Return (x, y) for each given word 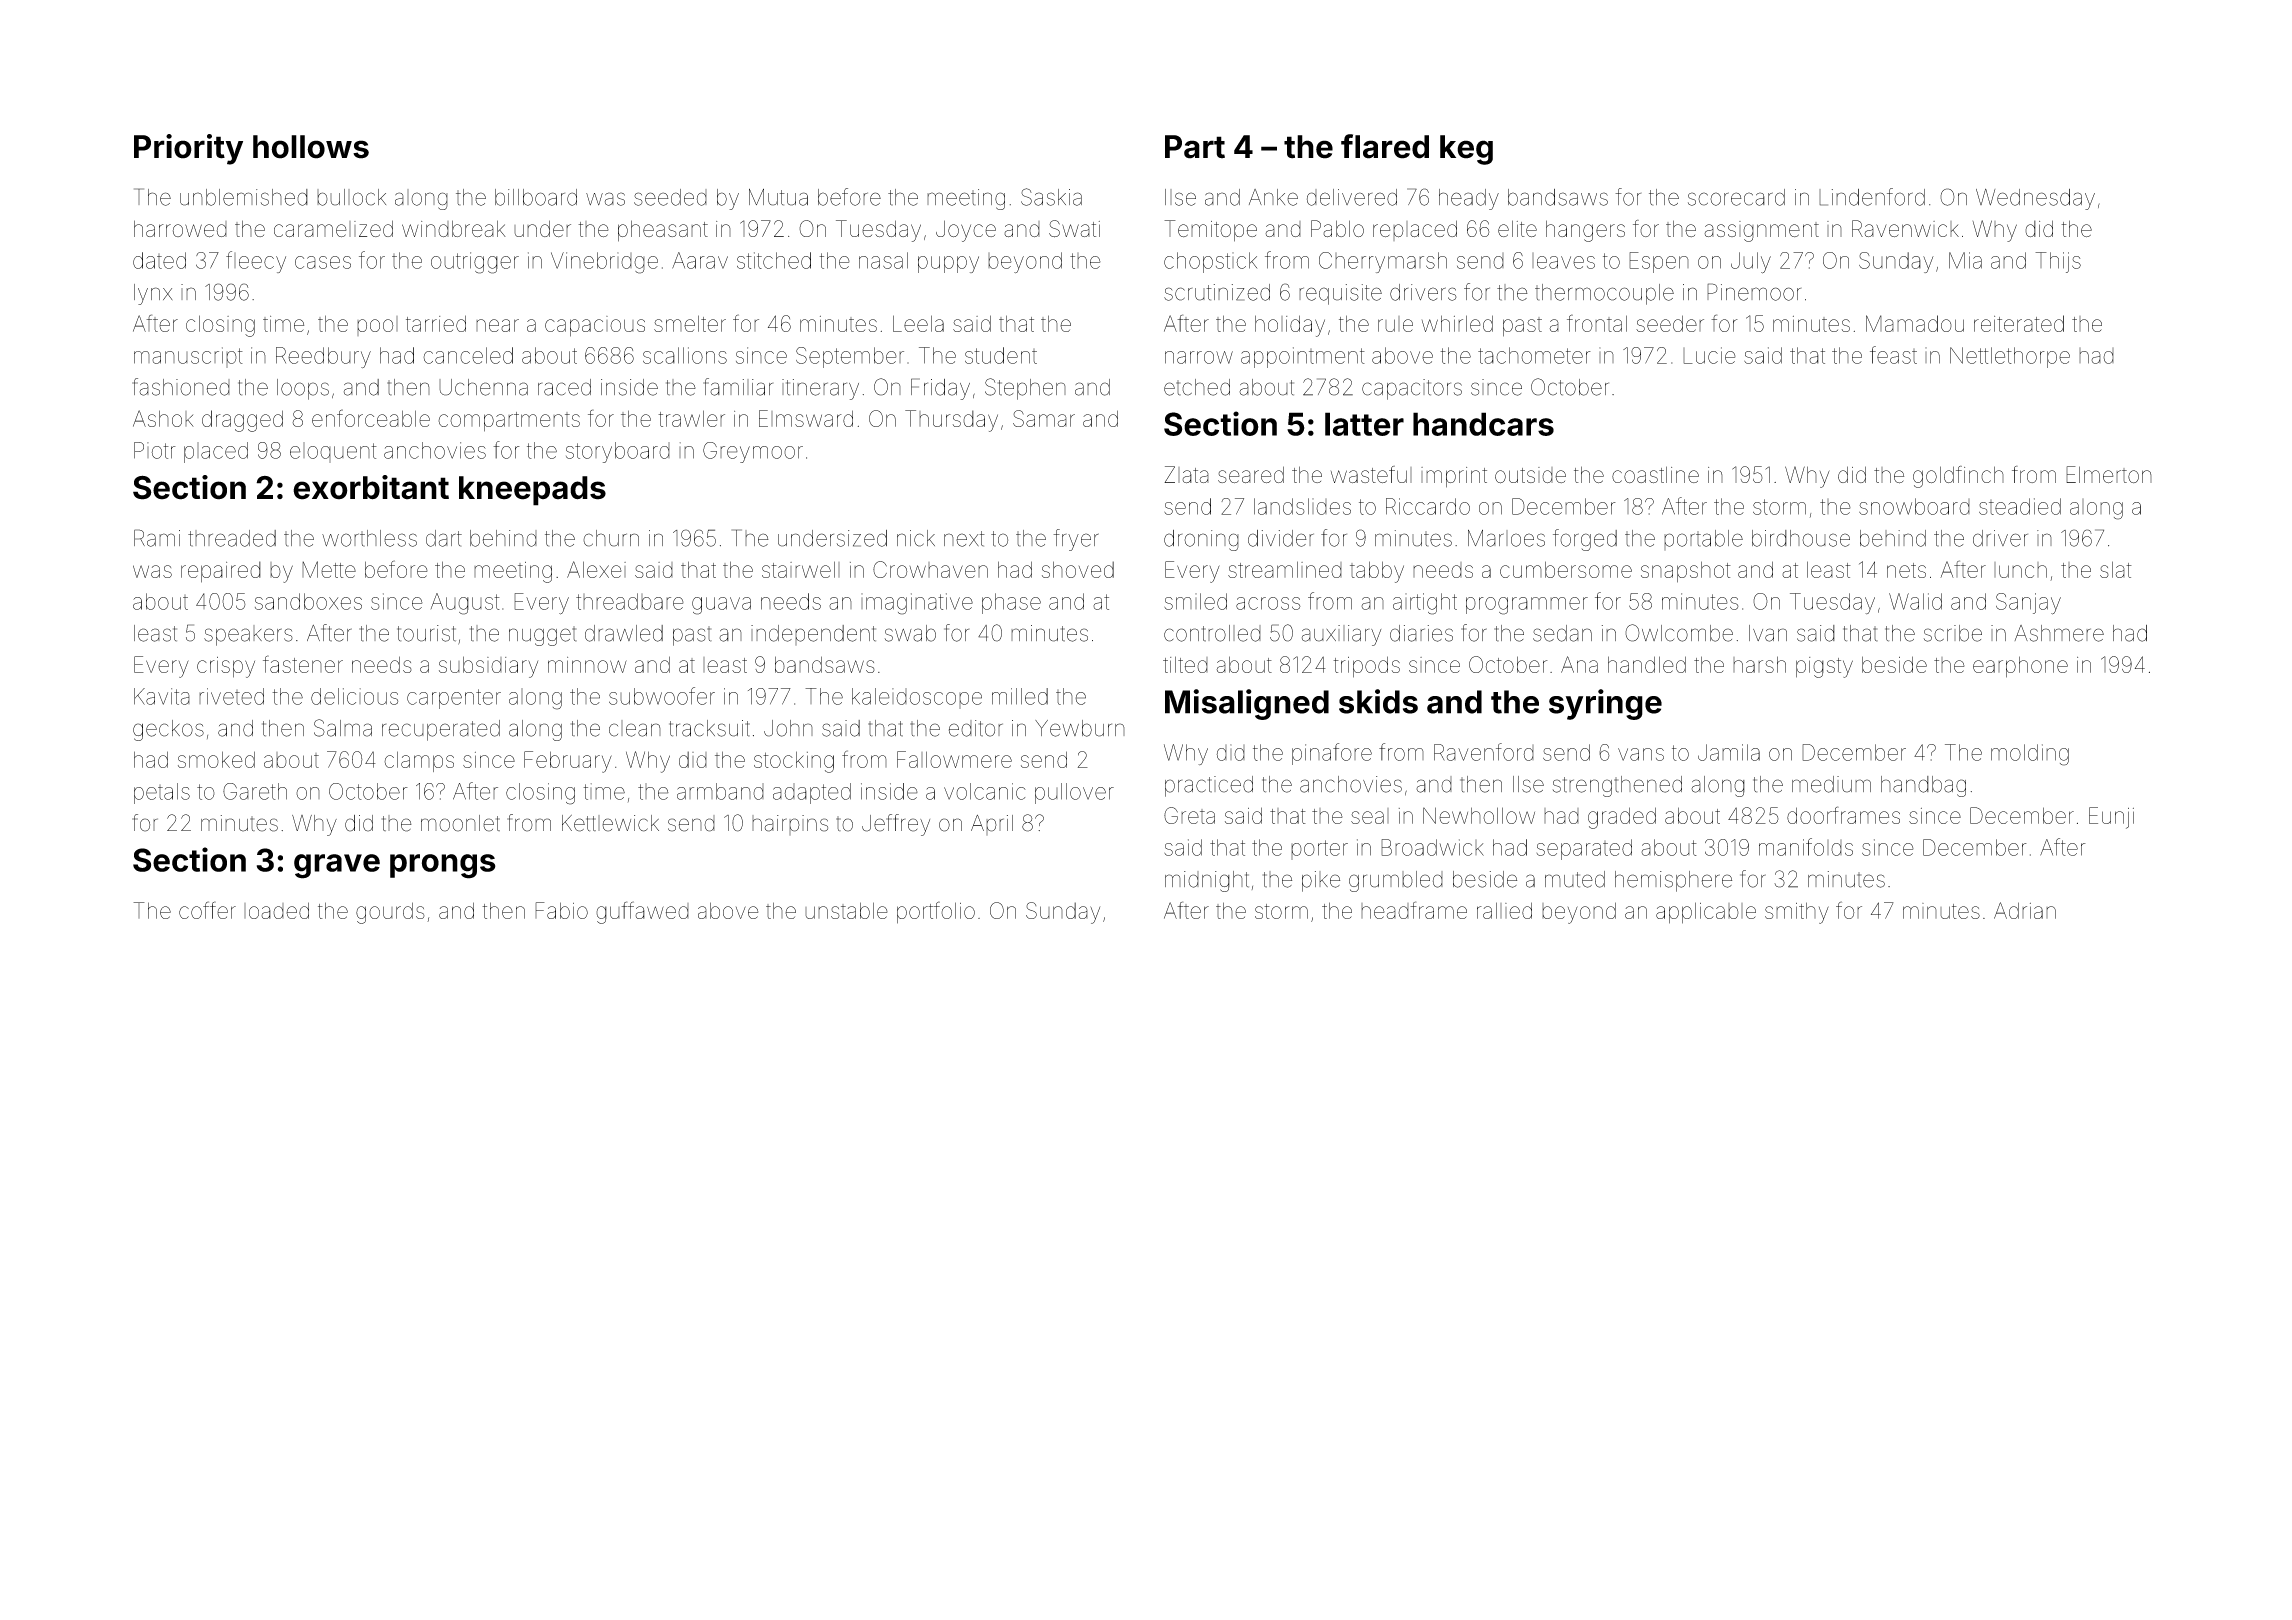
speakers (248, 635)
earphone (2020, 667)
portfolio (936, 912)
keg (1466, 150)
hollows (311, 147)
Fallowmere (954, 759)
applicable (1706, 913)
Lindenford (1872, 197)
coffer (207, 910)
